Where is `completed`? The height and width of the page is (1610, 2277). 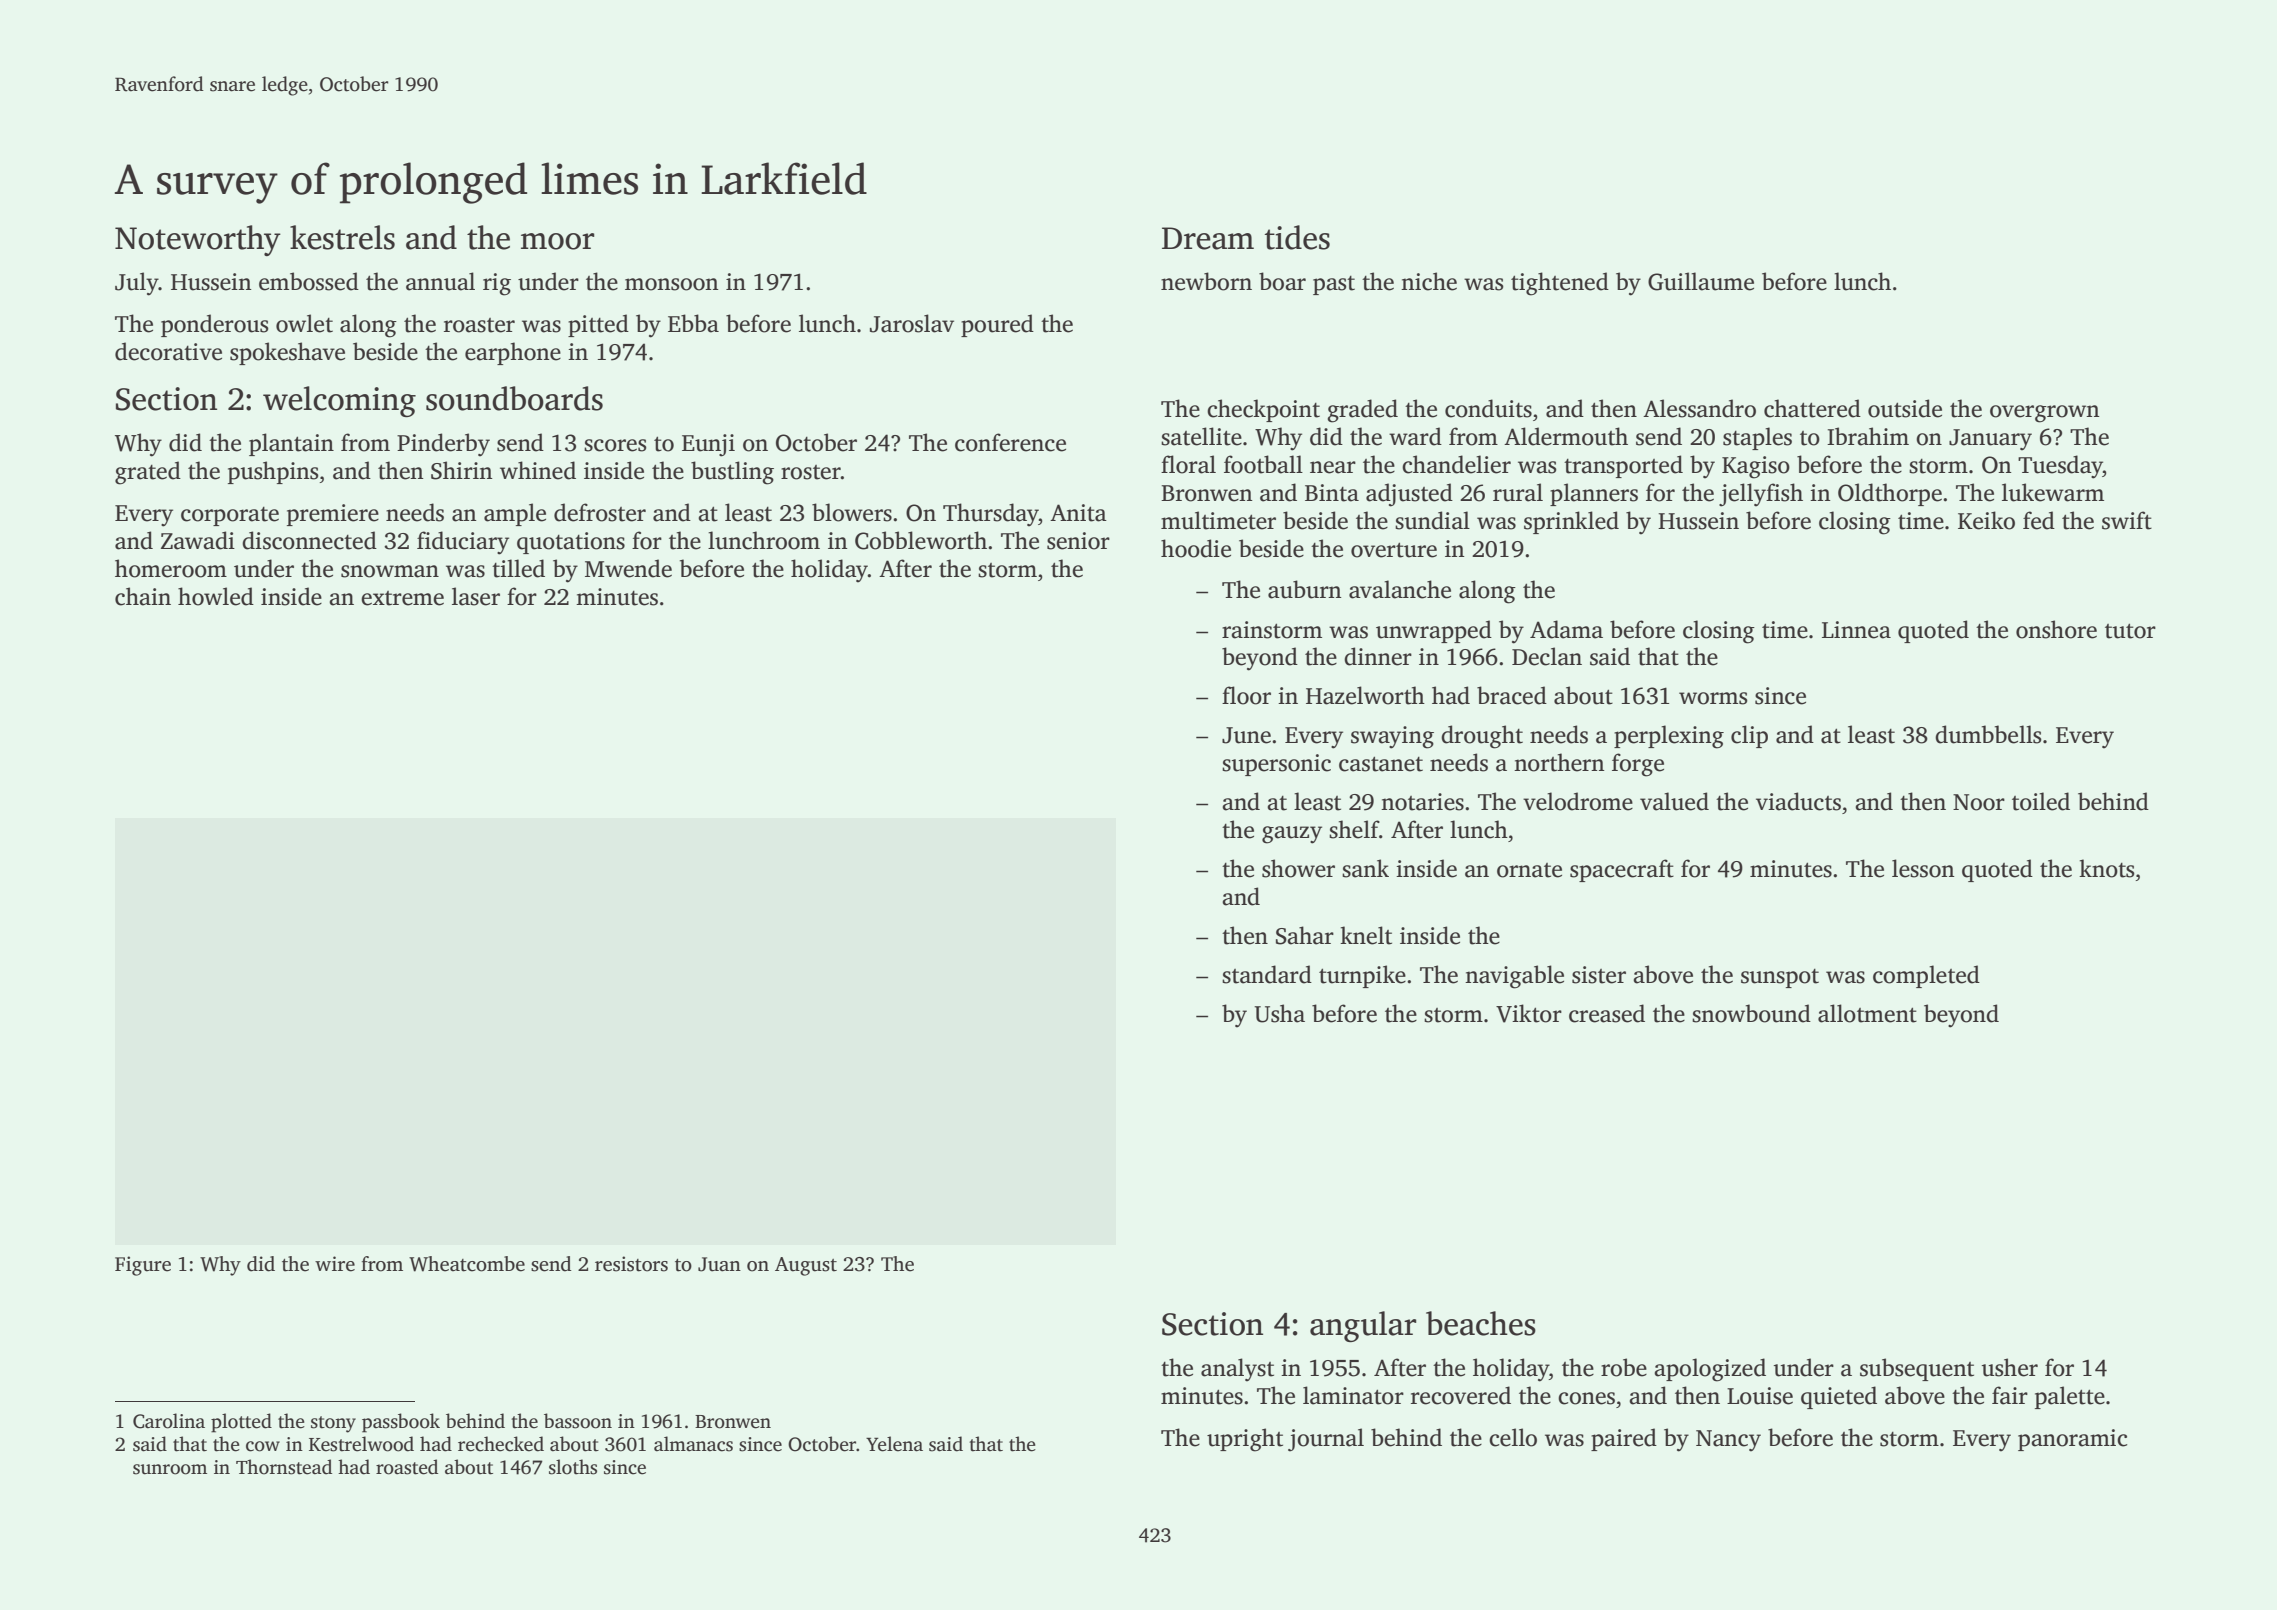
completed is located at coordinates (1926, 976).
